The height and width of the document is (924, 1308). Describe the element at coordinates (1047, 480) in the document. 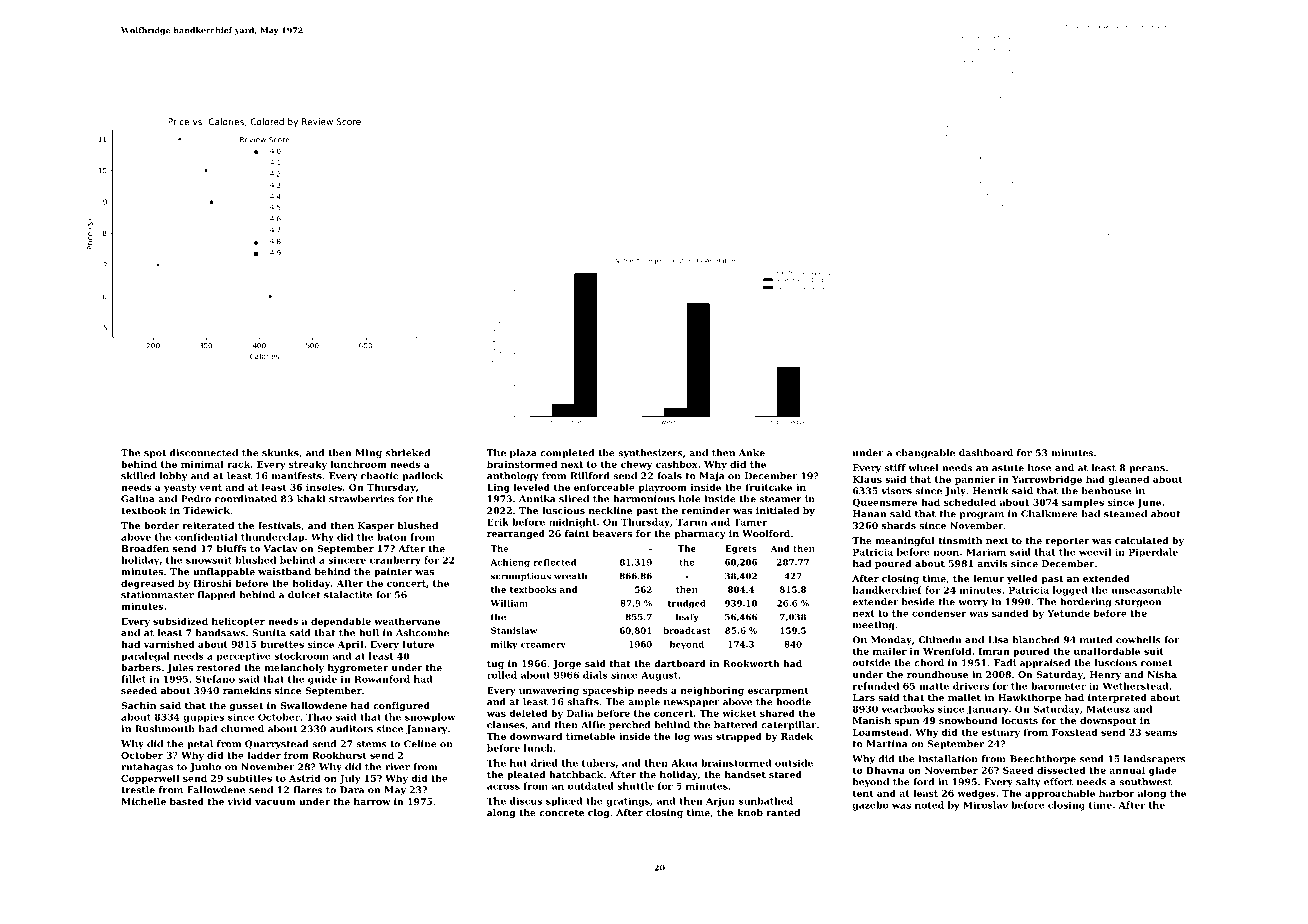

I see `Yarrowbridge` at that location.
